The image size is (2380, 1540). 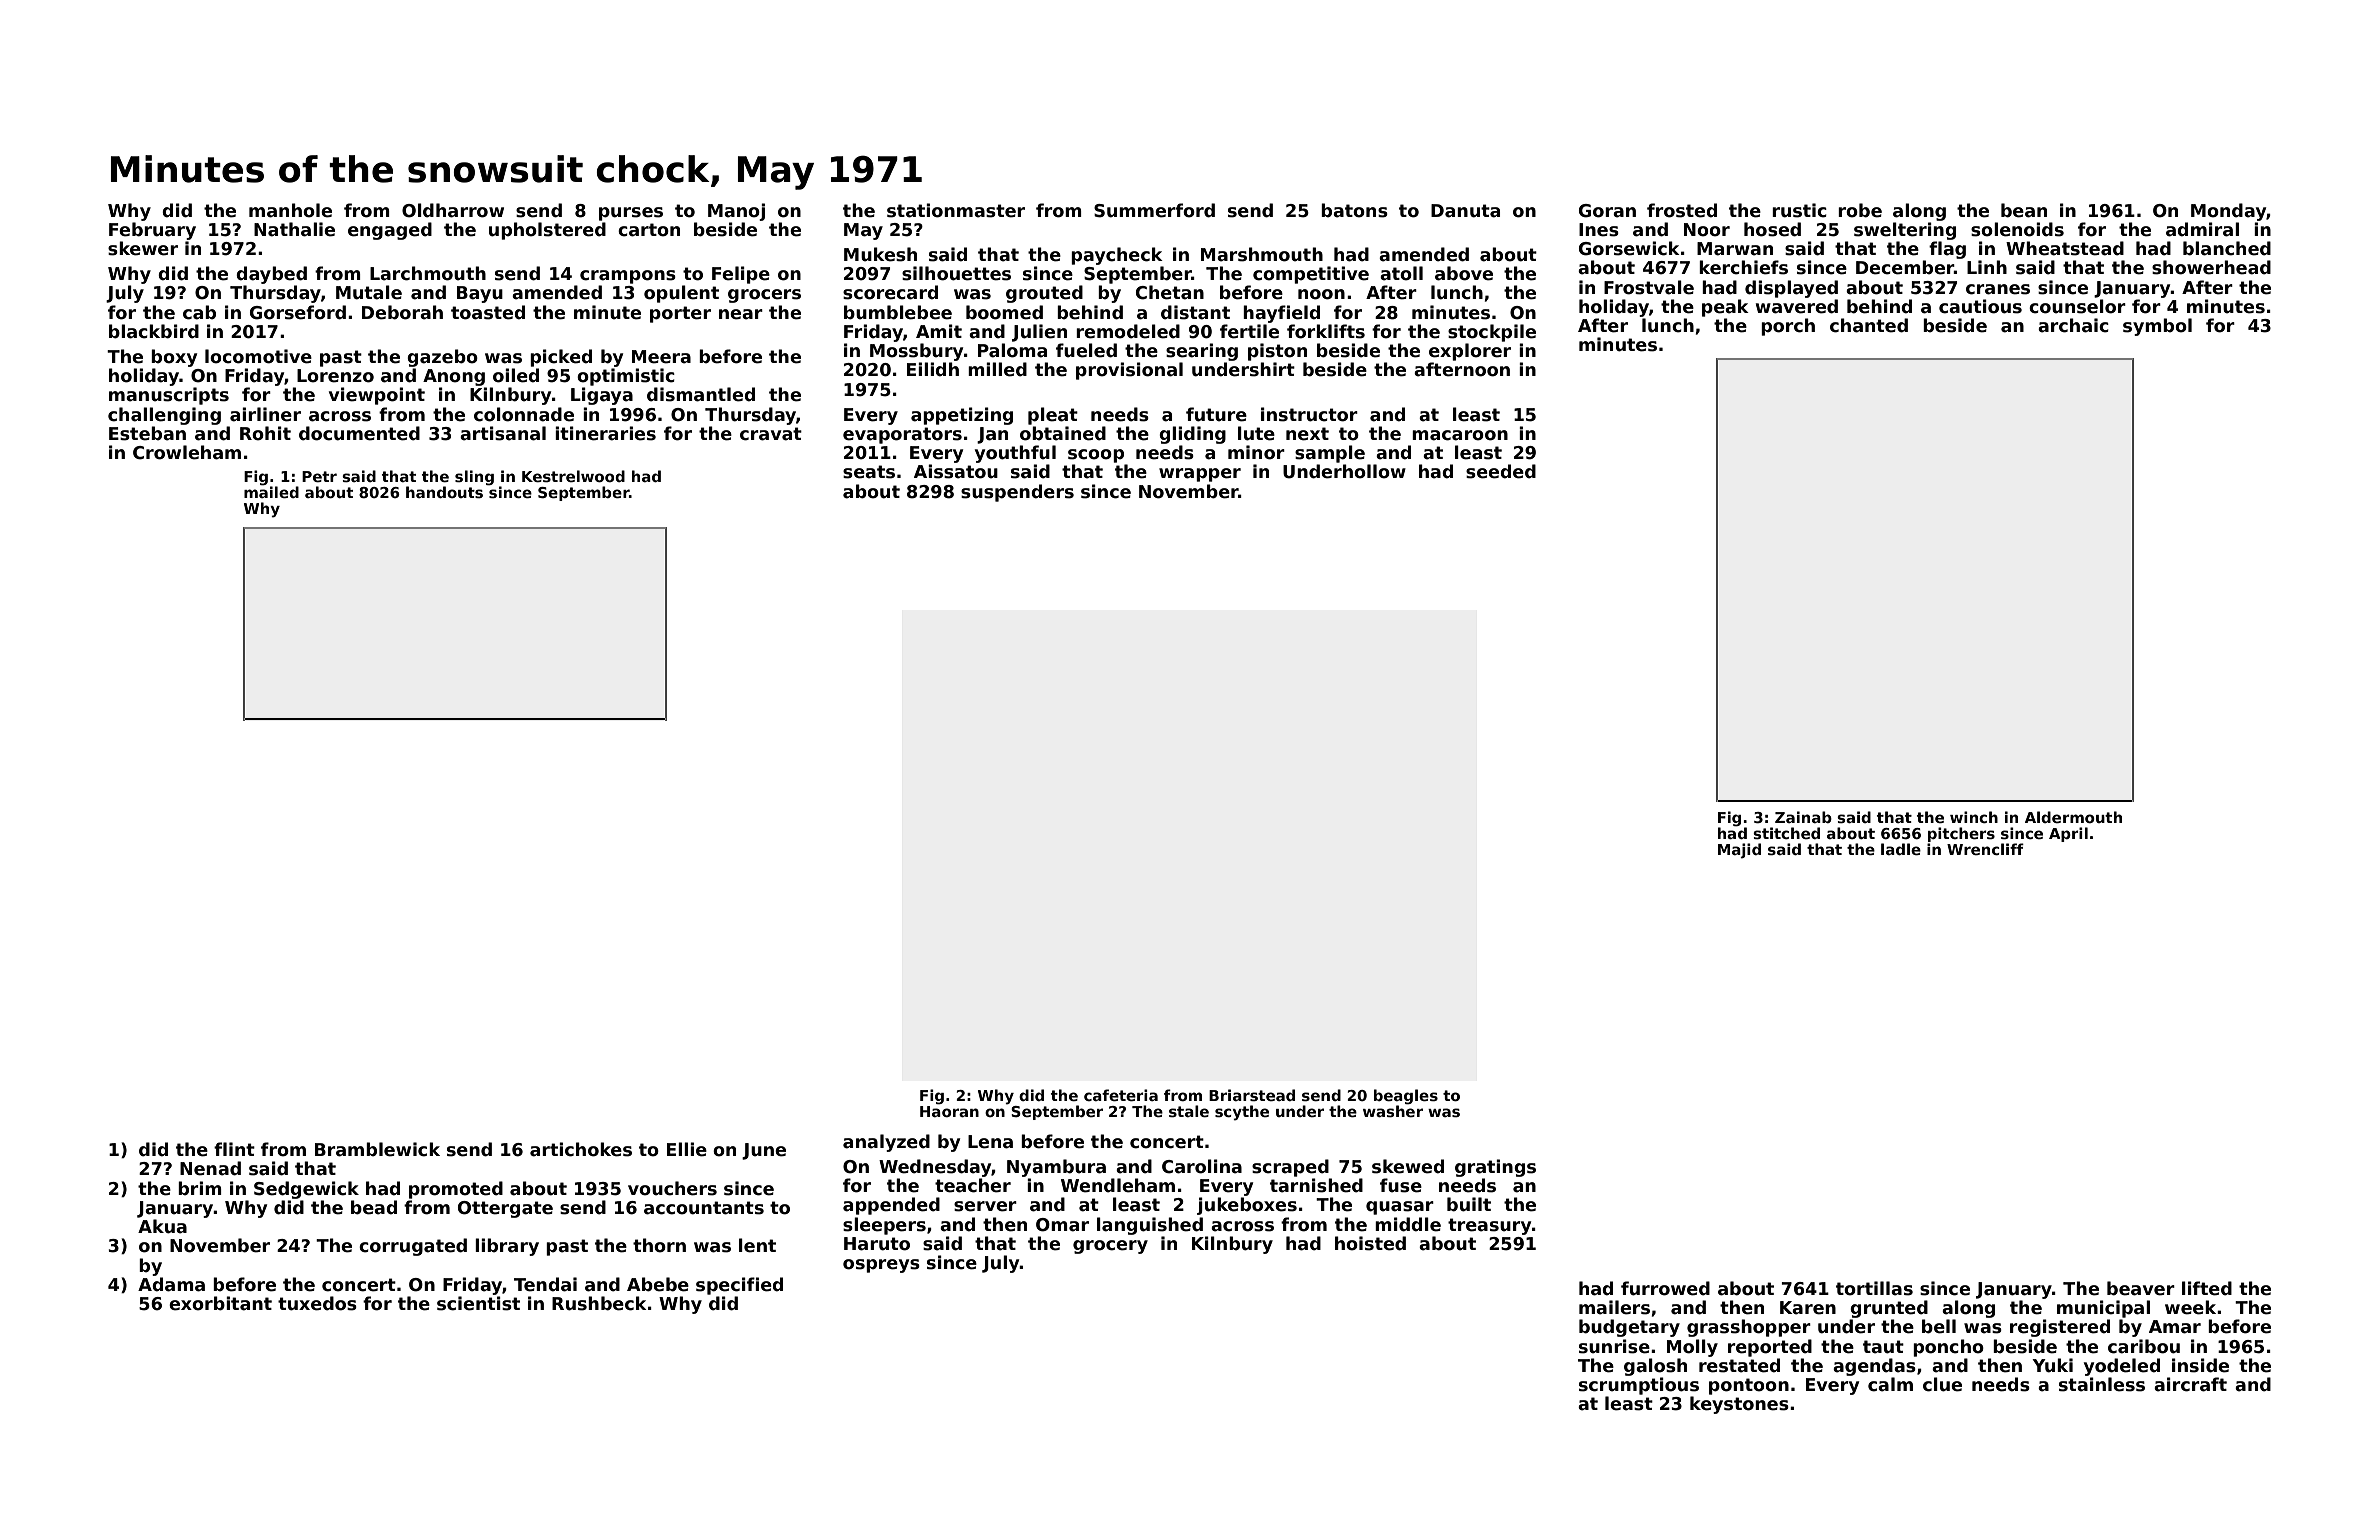 What do you see at coordinates (171, 1284) in the image?
I see `Adama` at bounding box center [171, 1284].
